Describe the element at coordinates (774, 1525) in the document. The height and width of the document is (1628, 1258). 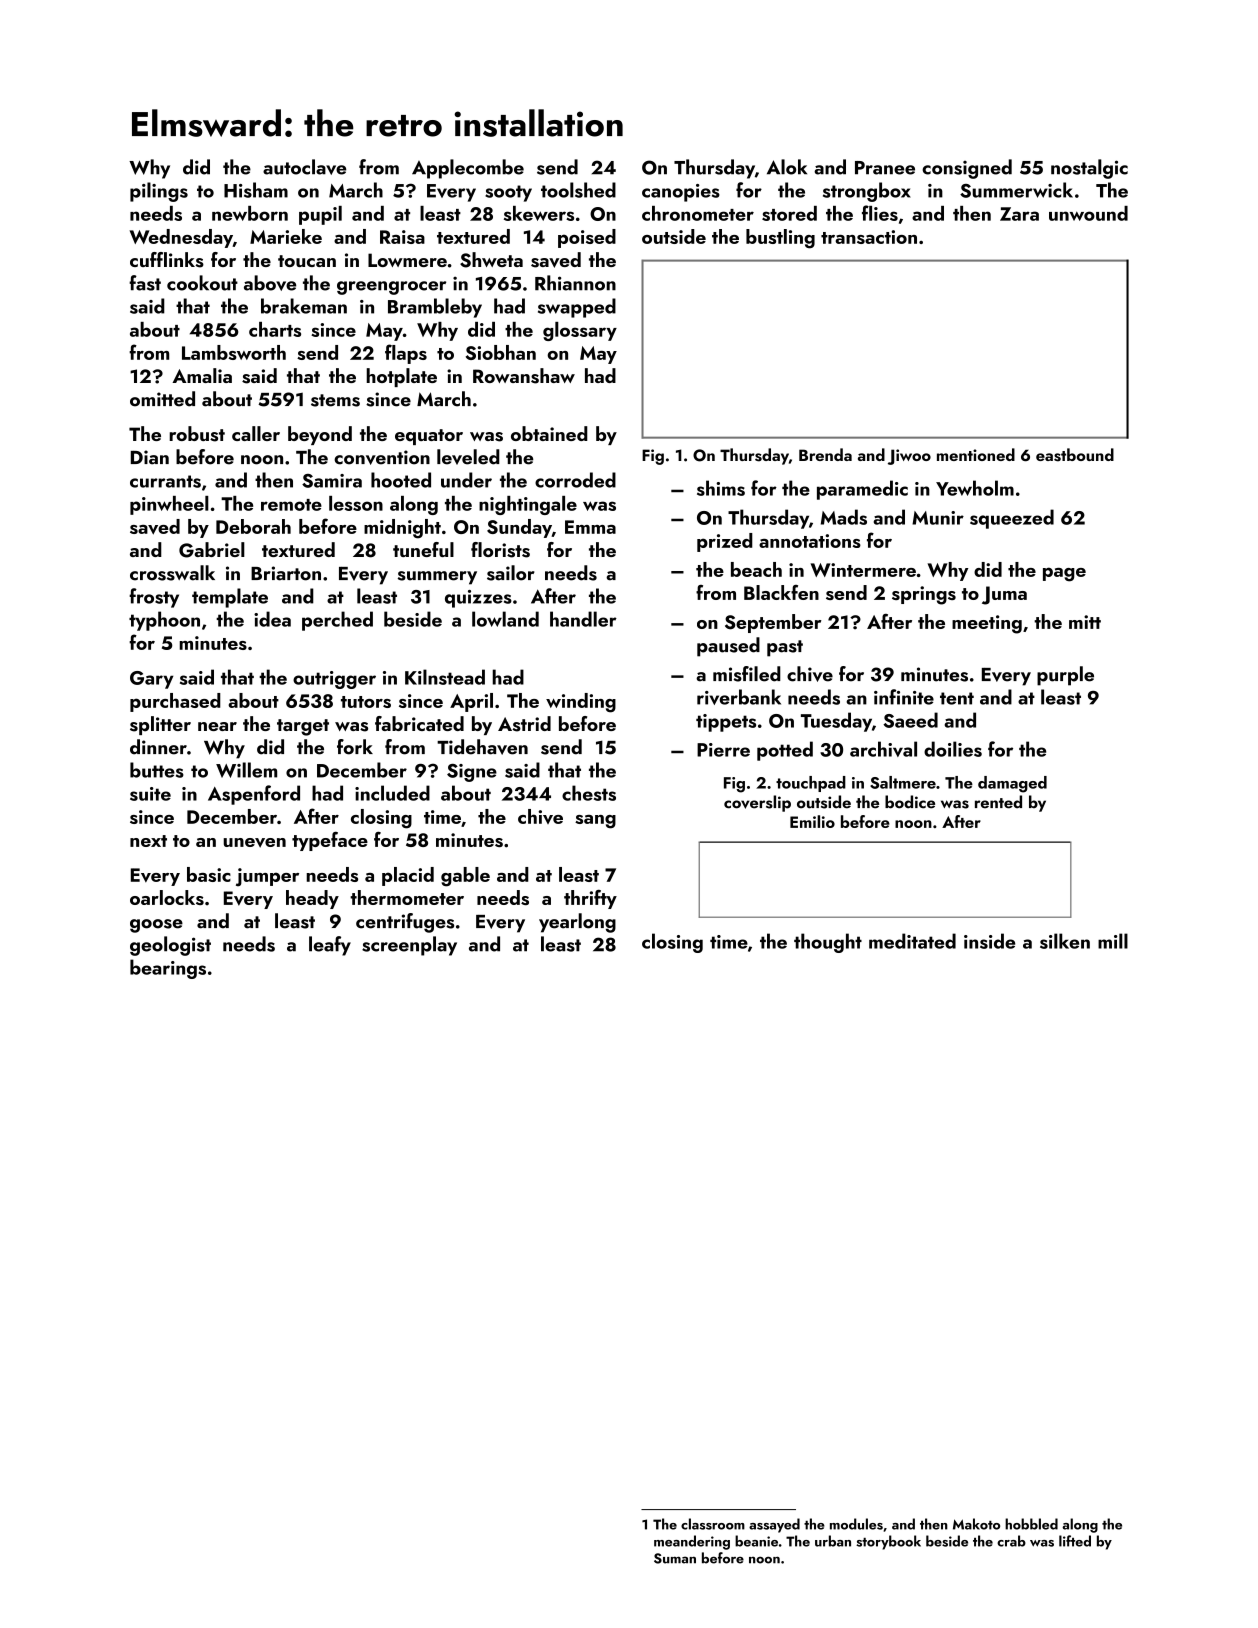
I see `assayed` at that location.
